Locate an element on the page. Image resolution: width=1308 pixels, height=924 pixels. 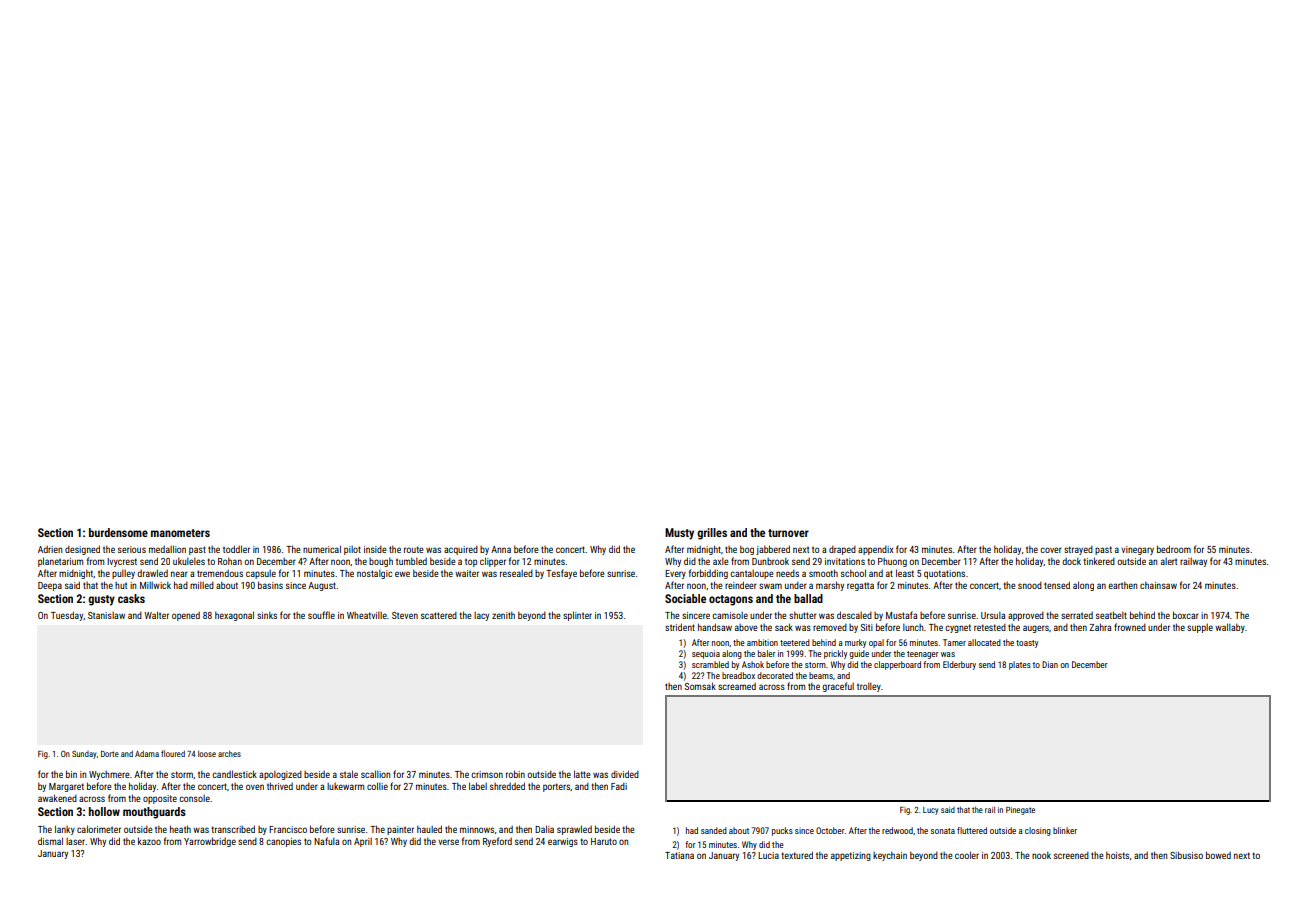
divided is located at coordinates (625, 774).
